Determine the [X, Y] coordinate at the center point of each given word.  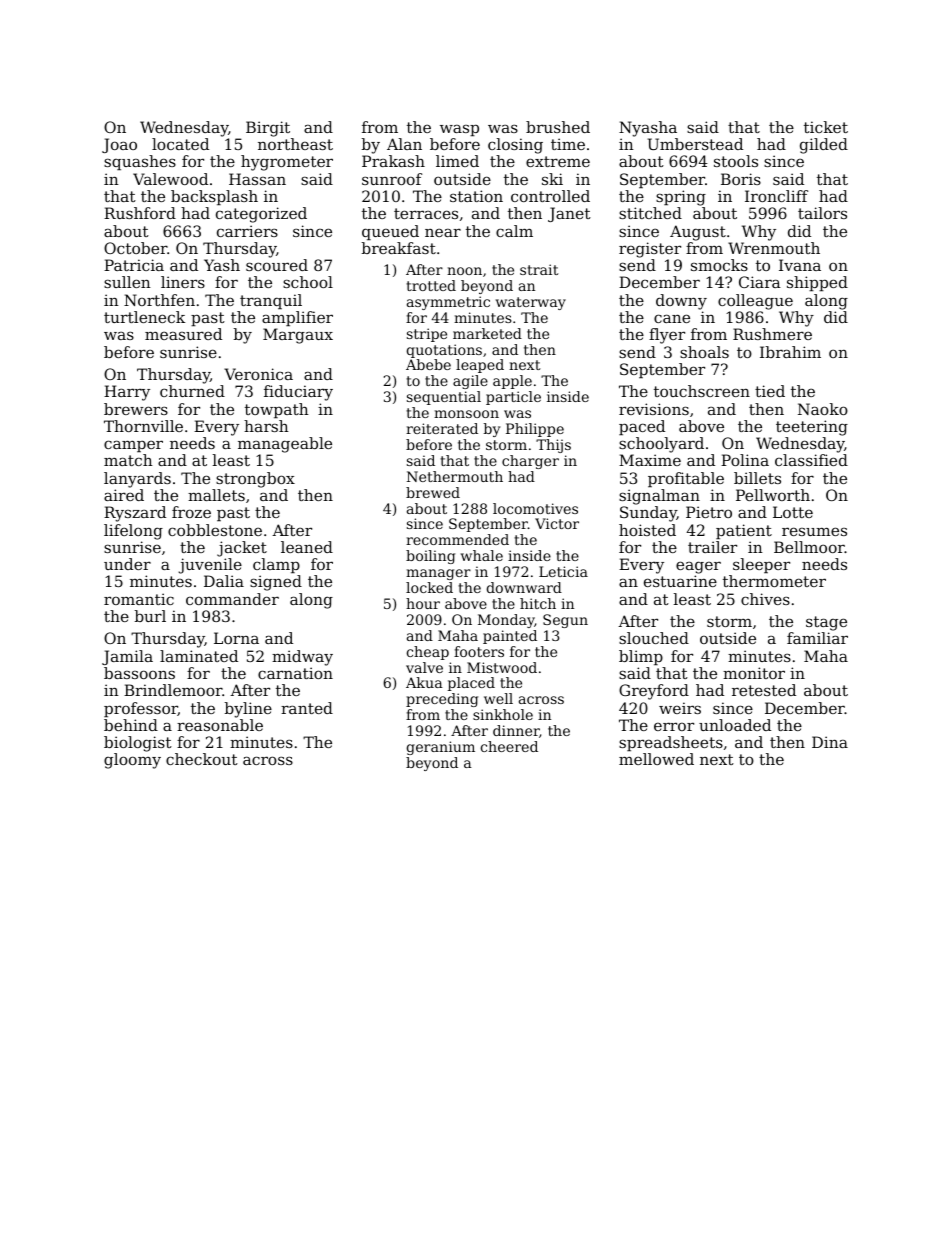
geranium [441, 748]
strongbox [255, 480]
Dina [830, 742]
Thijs [553, 446]
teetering [812, 428]
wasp [459, 130]
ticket [826, 127]
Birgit [268, 129]
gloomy [132, 761]
